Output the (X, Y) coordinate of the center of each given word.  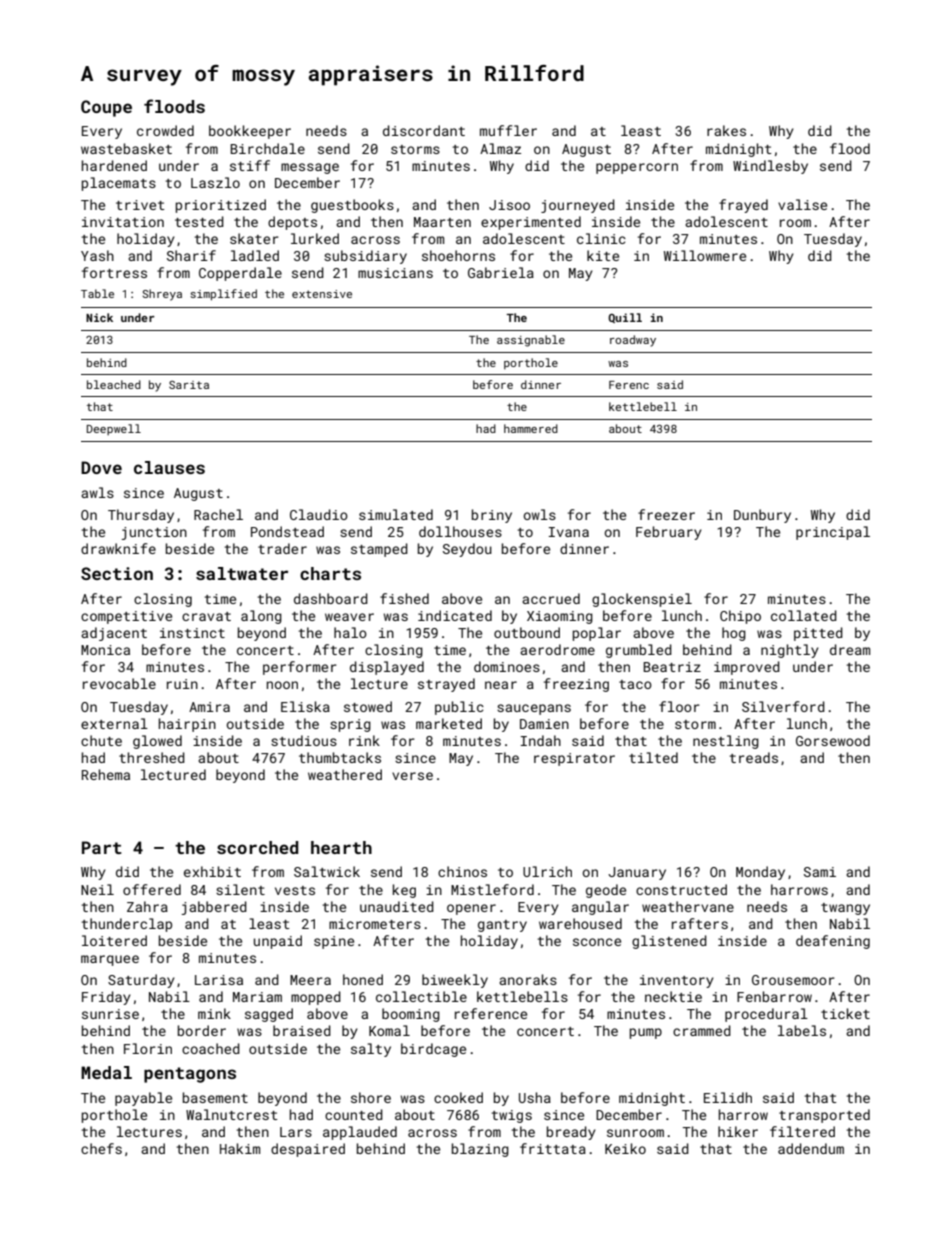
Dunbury (762, 516)
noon (282, 685)
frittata (553, 1148)
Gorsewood (833, 740)
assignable (531, 341)
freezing (576, 685)
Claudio (319, 514)
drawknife (118, 548)
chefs (101, 1148)
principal (833, 533)
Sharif (191, 255)
